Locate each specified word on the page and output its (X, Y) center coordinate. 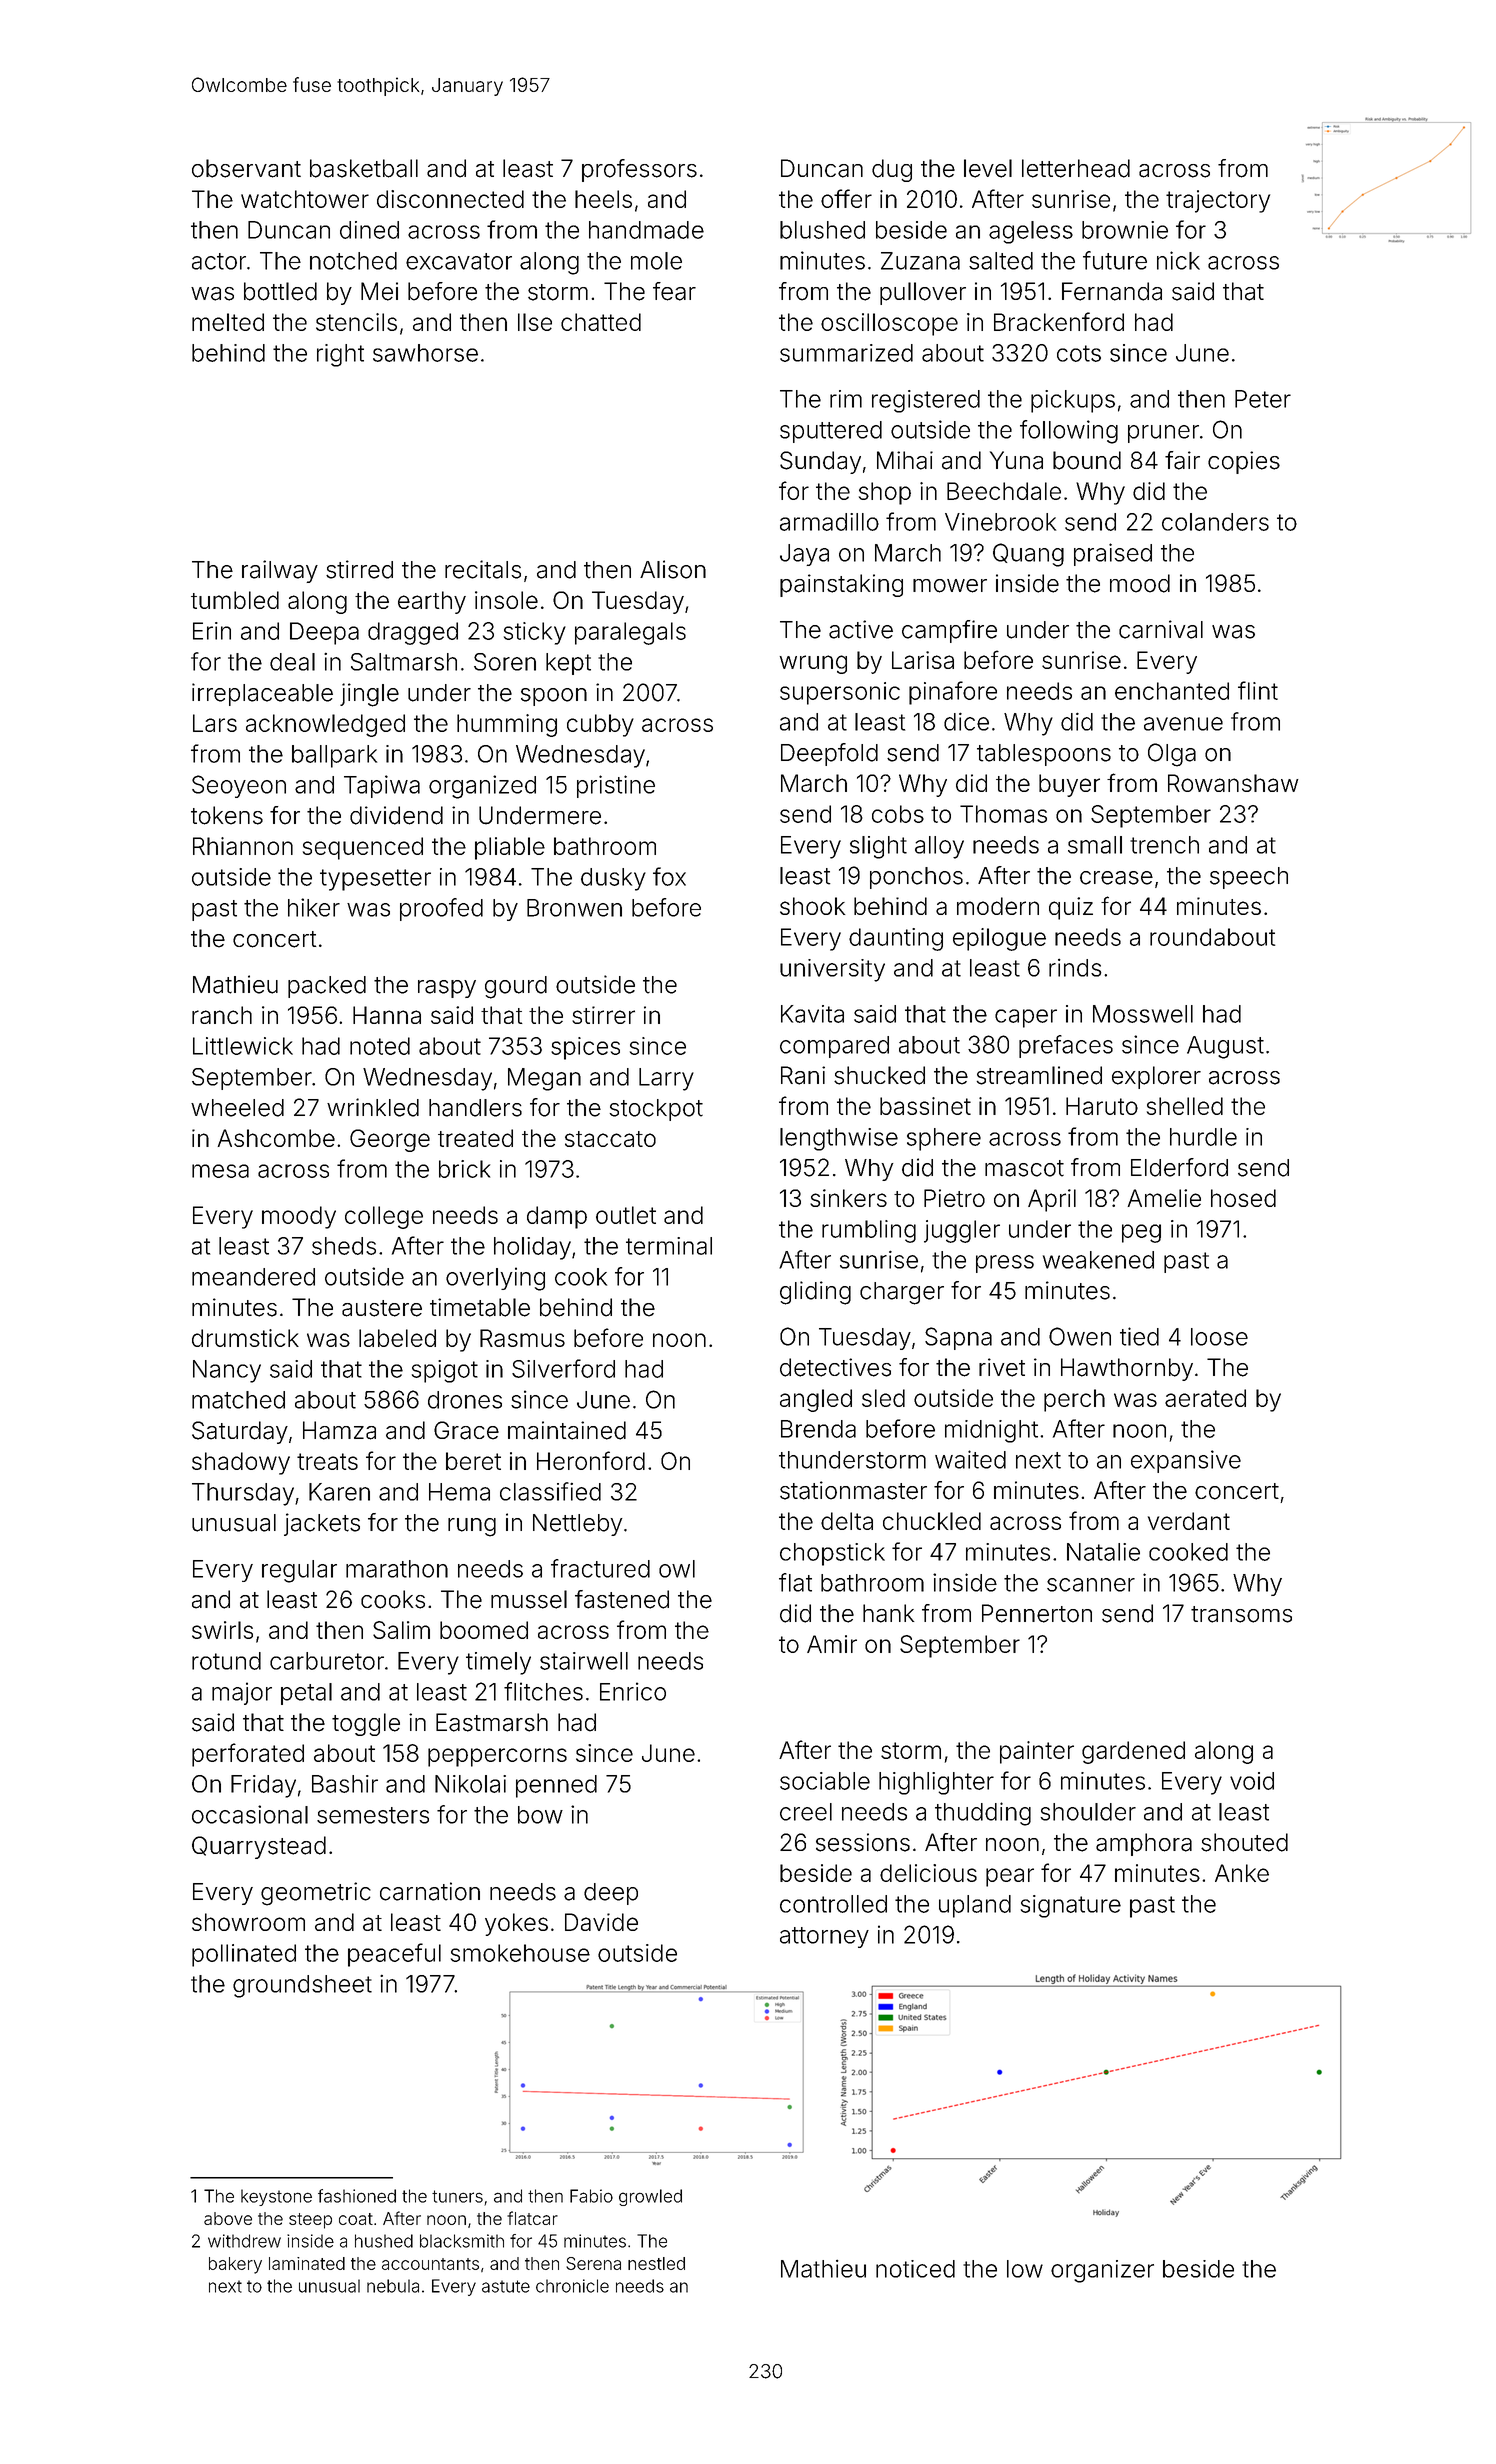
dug (892, 170)
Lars (215, 723)
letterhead (1076, 168)
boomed (484, 1630)
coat (356, 2219)
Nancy (227, 1371)
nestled (656, 2263)
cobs (898, 814)
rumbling (869, 1231)
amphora (1144, 1844)
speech (1249, 878)
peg (1141, 1233)
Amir (832, 1644)
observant (246, 168)
